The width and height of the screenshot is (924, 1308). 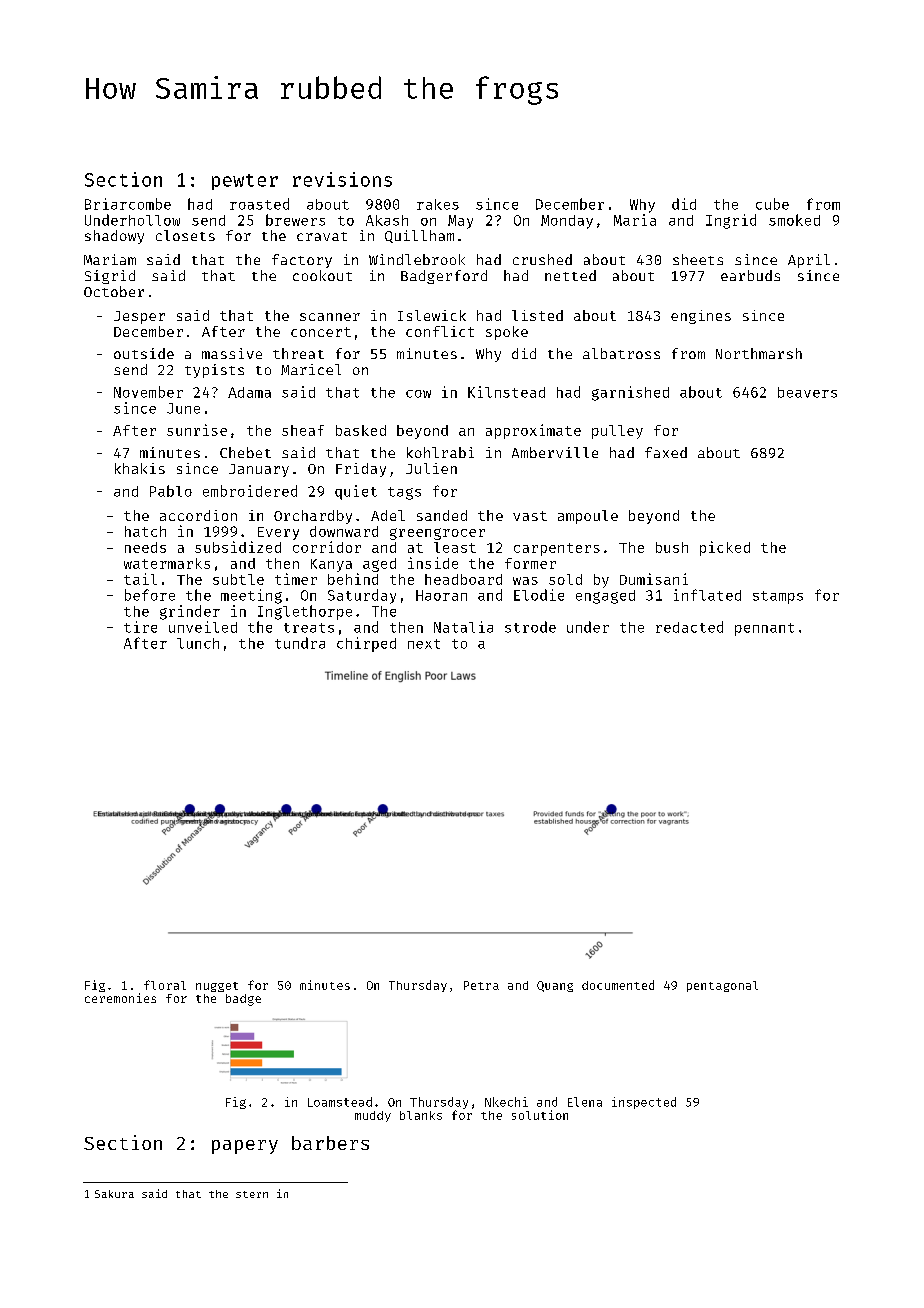 What do you see at coordinates (731, 221) in the screenshot?
I see `Ingrid` at bounding box center [731, 221].
